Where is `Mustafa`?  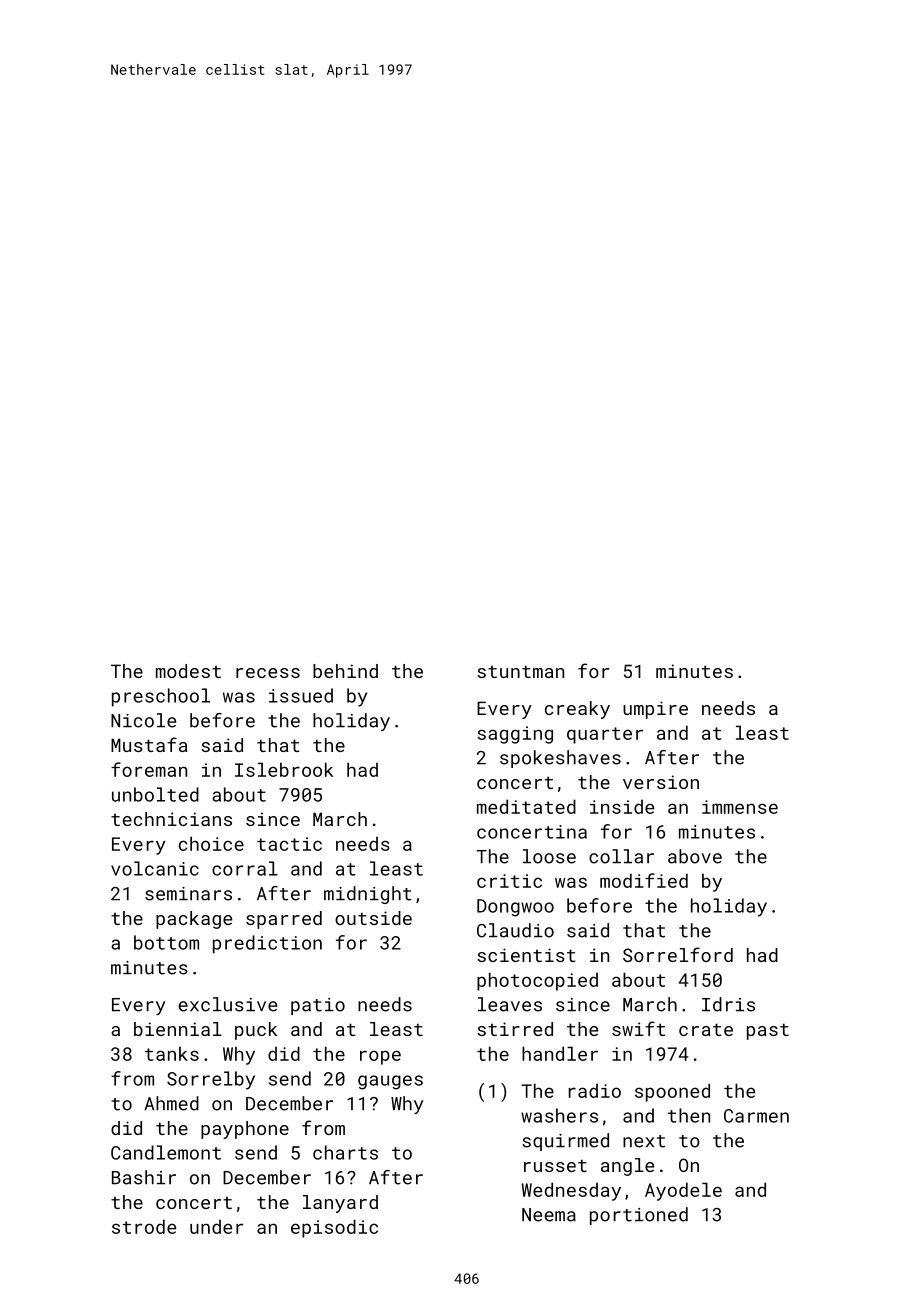 Mustafa is located at coordinates (149, 744).
